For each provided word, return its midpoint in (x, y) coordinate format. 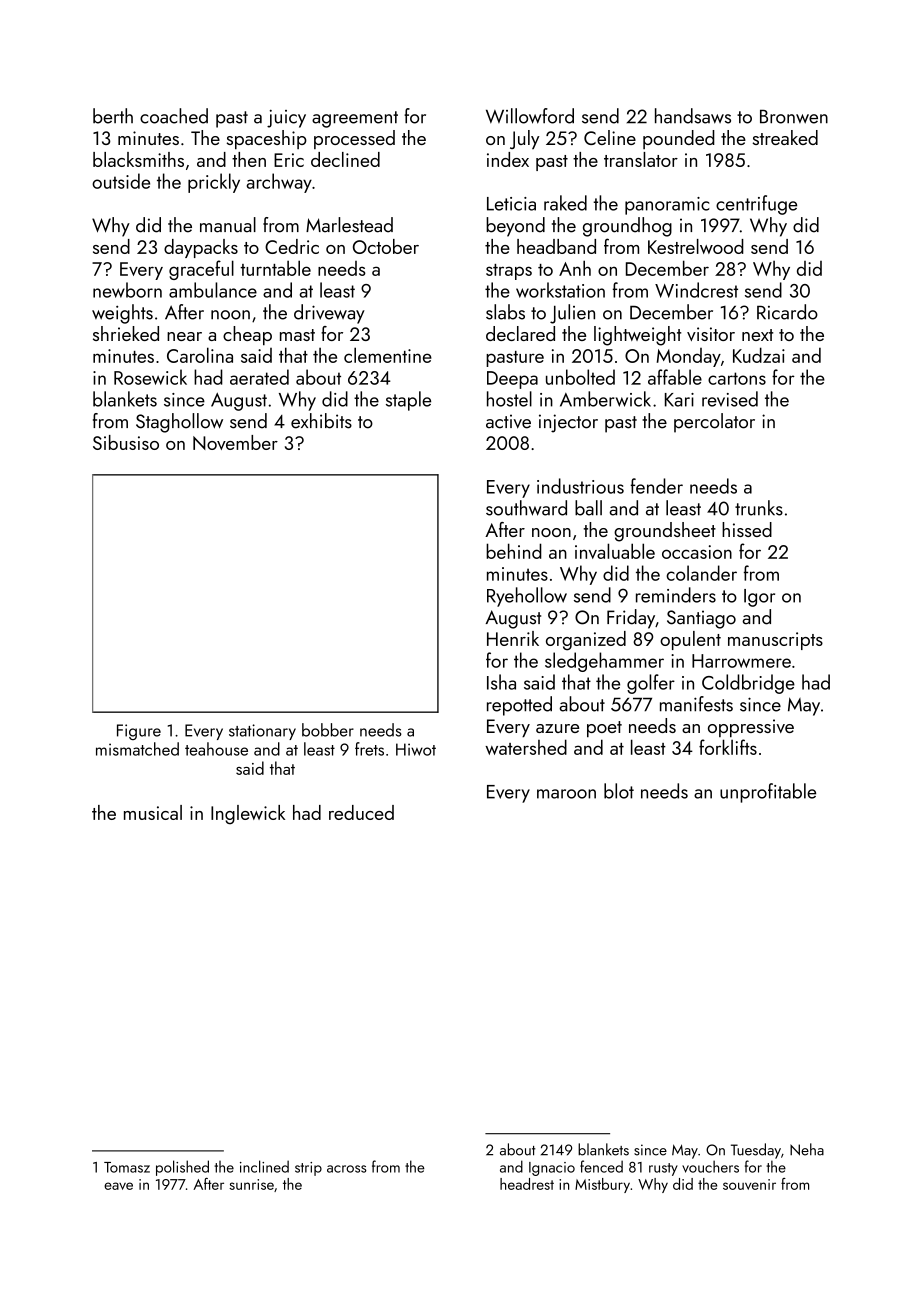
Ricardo (787, 312)
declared (520, 333)
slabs (505, 312)
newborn (127, 290)
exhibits (321, 421)
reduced (361, 812)
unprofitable (768, 793)
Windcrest (696, 290)
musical (153, 812)
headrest (527, 1184)
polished (182, 1168)
